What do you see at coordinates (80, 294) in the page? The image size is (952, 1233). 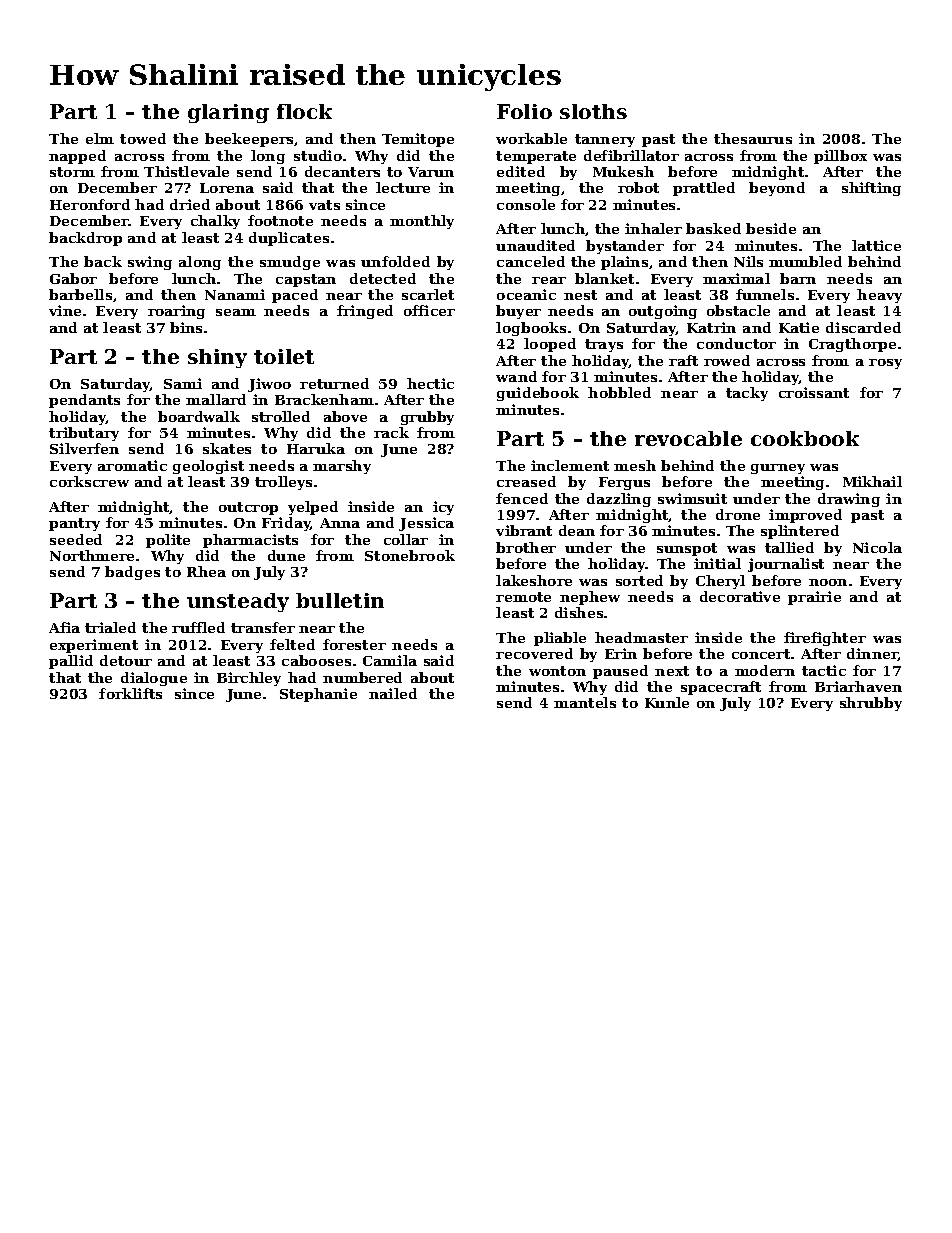 I see `barbells` at bounding box center [80, 294].
